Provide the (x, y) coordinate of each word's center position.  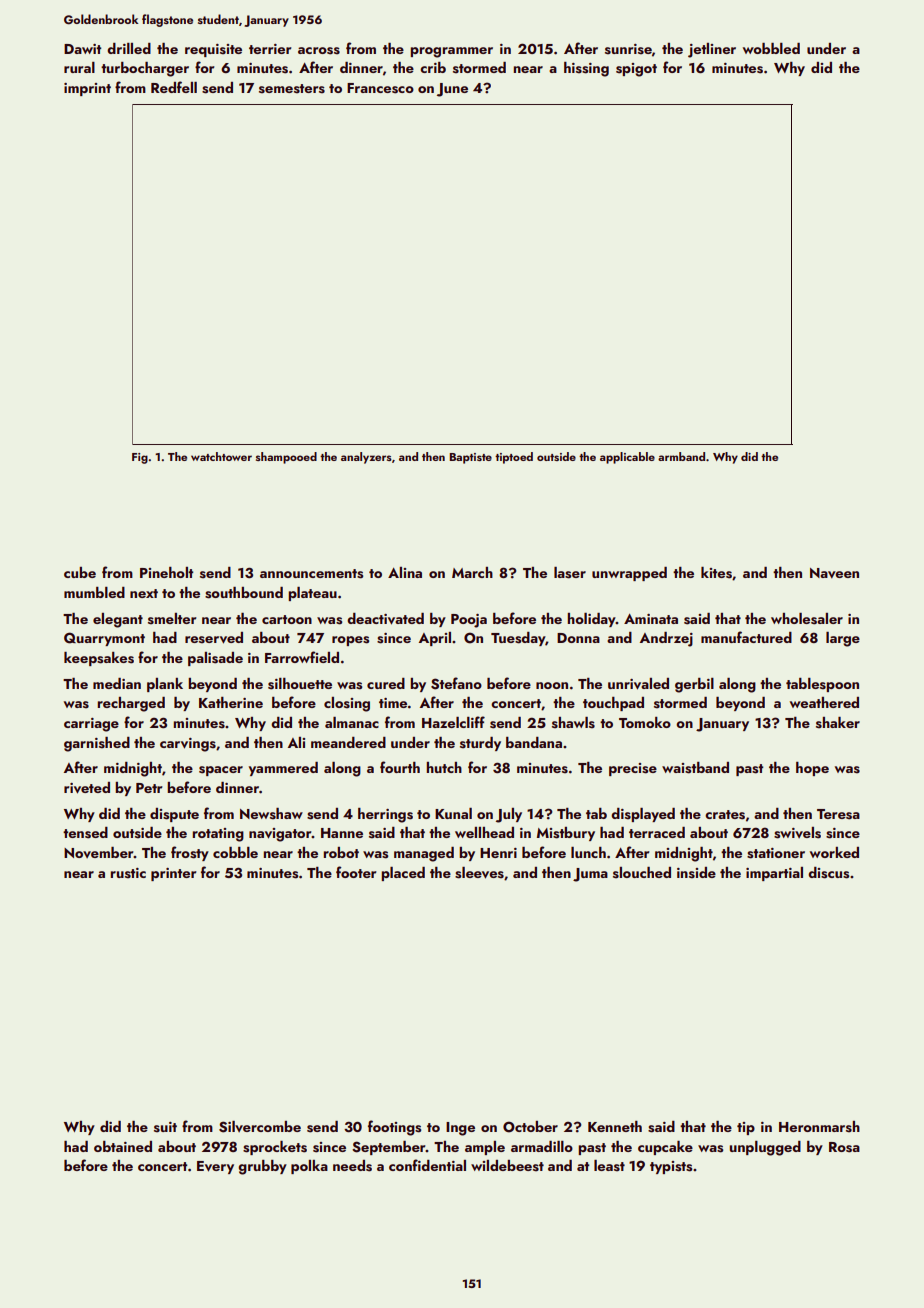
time (393, 703)
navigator (280, 835)
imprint (87, 89)
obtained (123, 1146)
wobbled (771, 48)
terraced (657, 832)
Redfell (174, 87)
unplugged (765, 1148)
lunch (588, 852)
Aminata (651, 619)
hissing (586, 69)
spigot (636, 70)
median (117, 683)
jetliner (712, 50)
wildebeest (507, 1166)
